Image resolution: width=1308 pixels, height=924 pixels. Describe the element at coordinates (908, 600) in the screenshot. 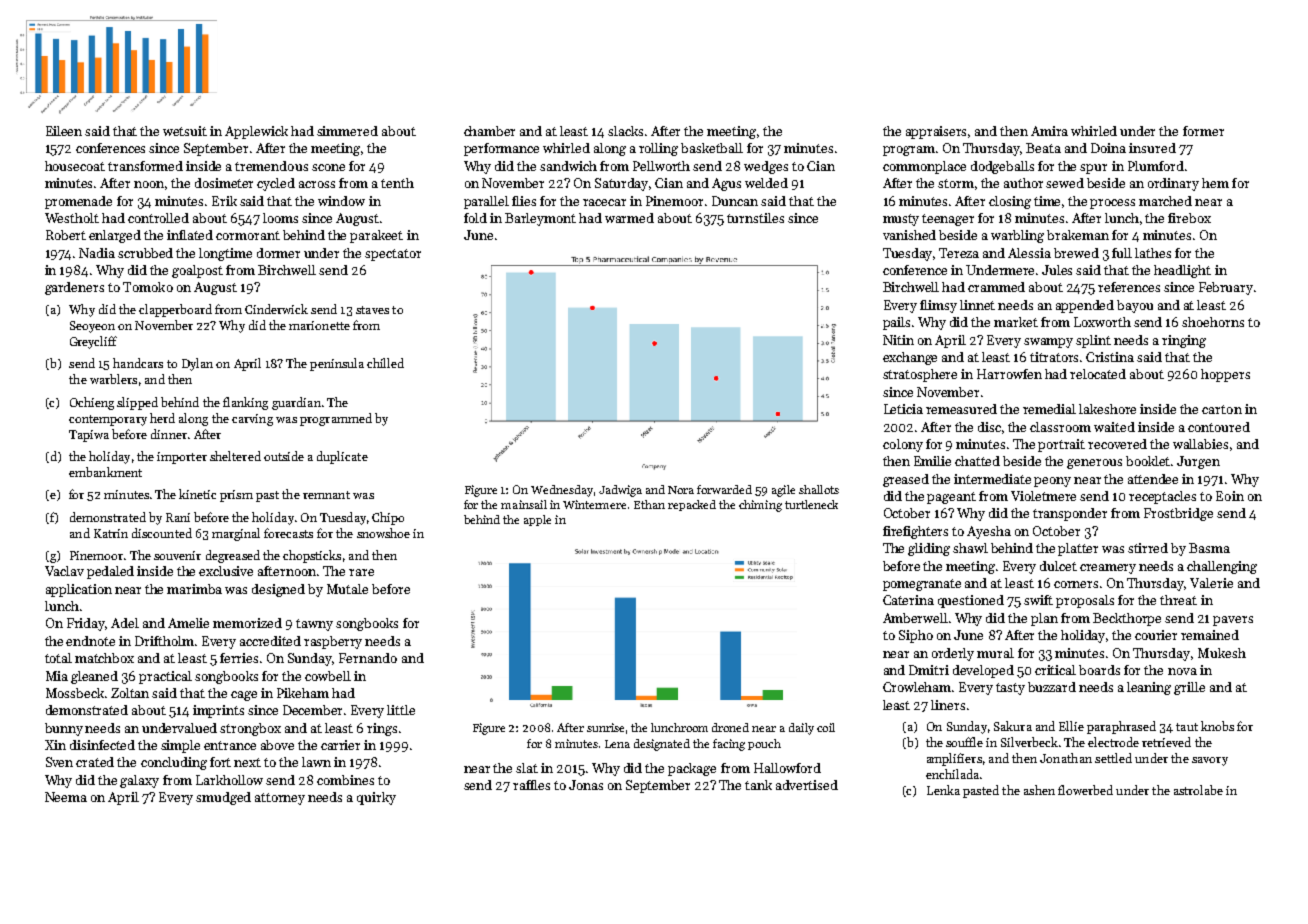

I see `Caterina` at that location.
